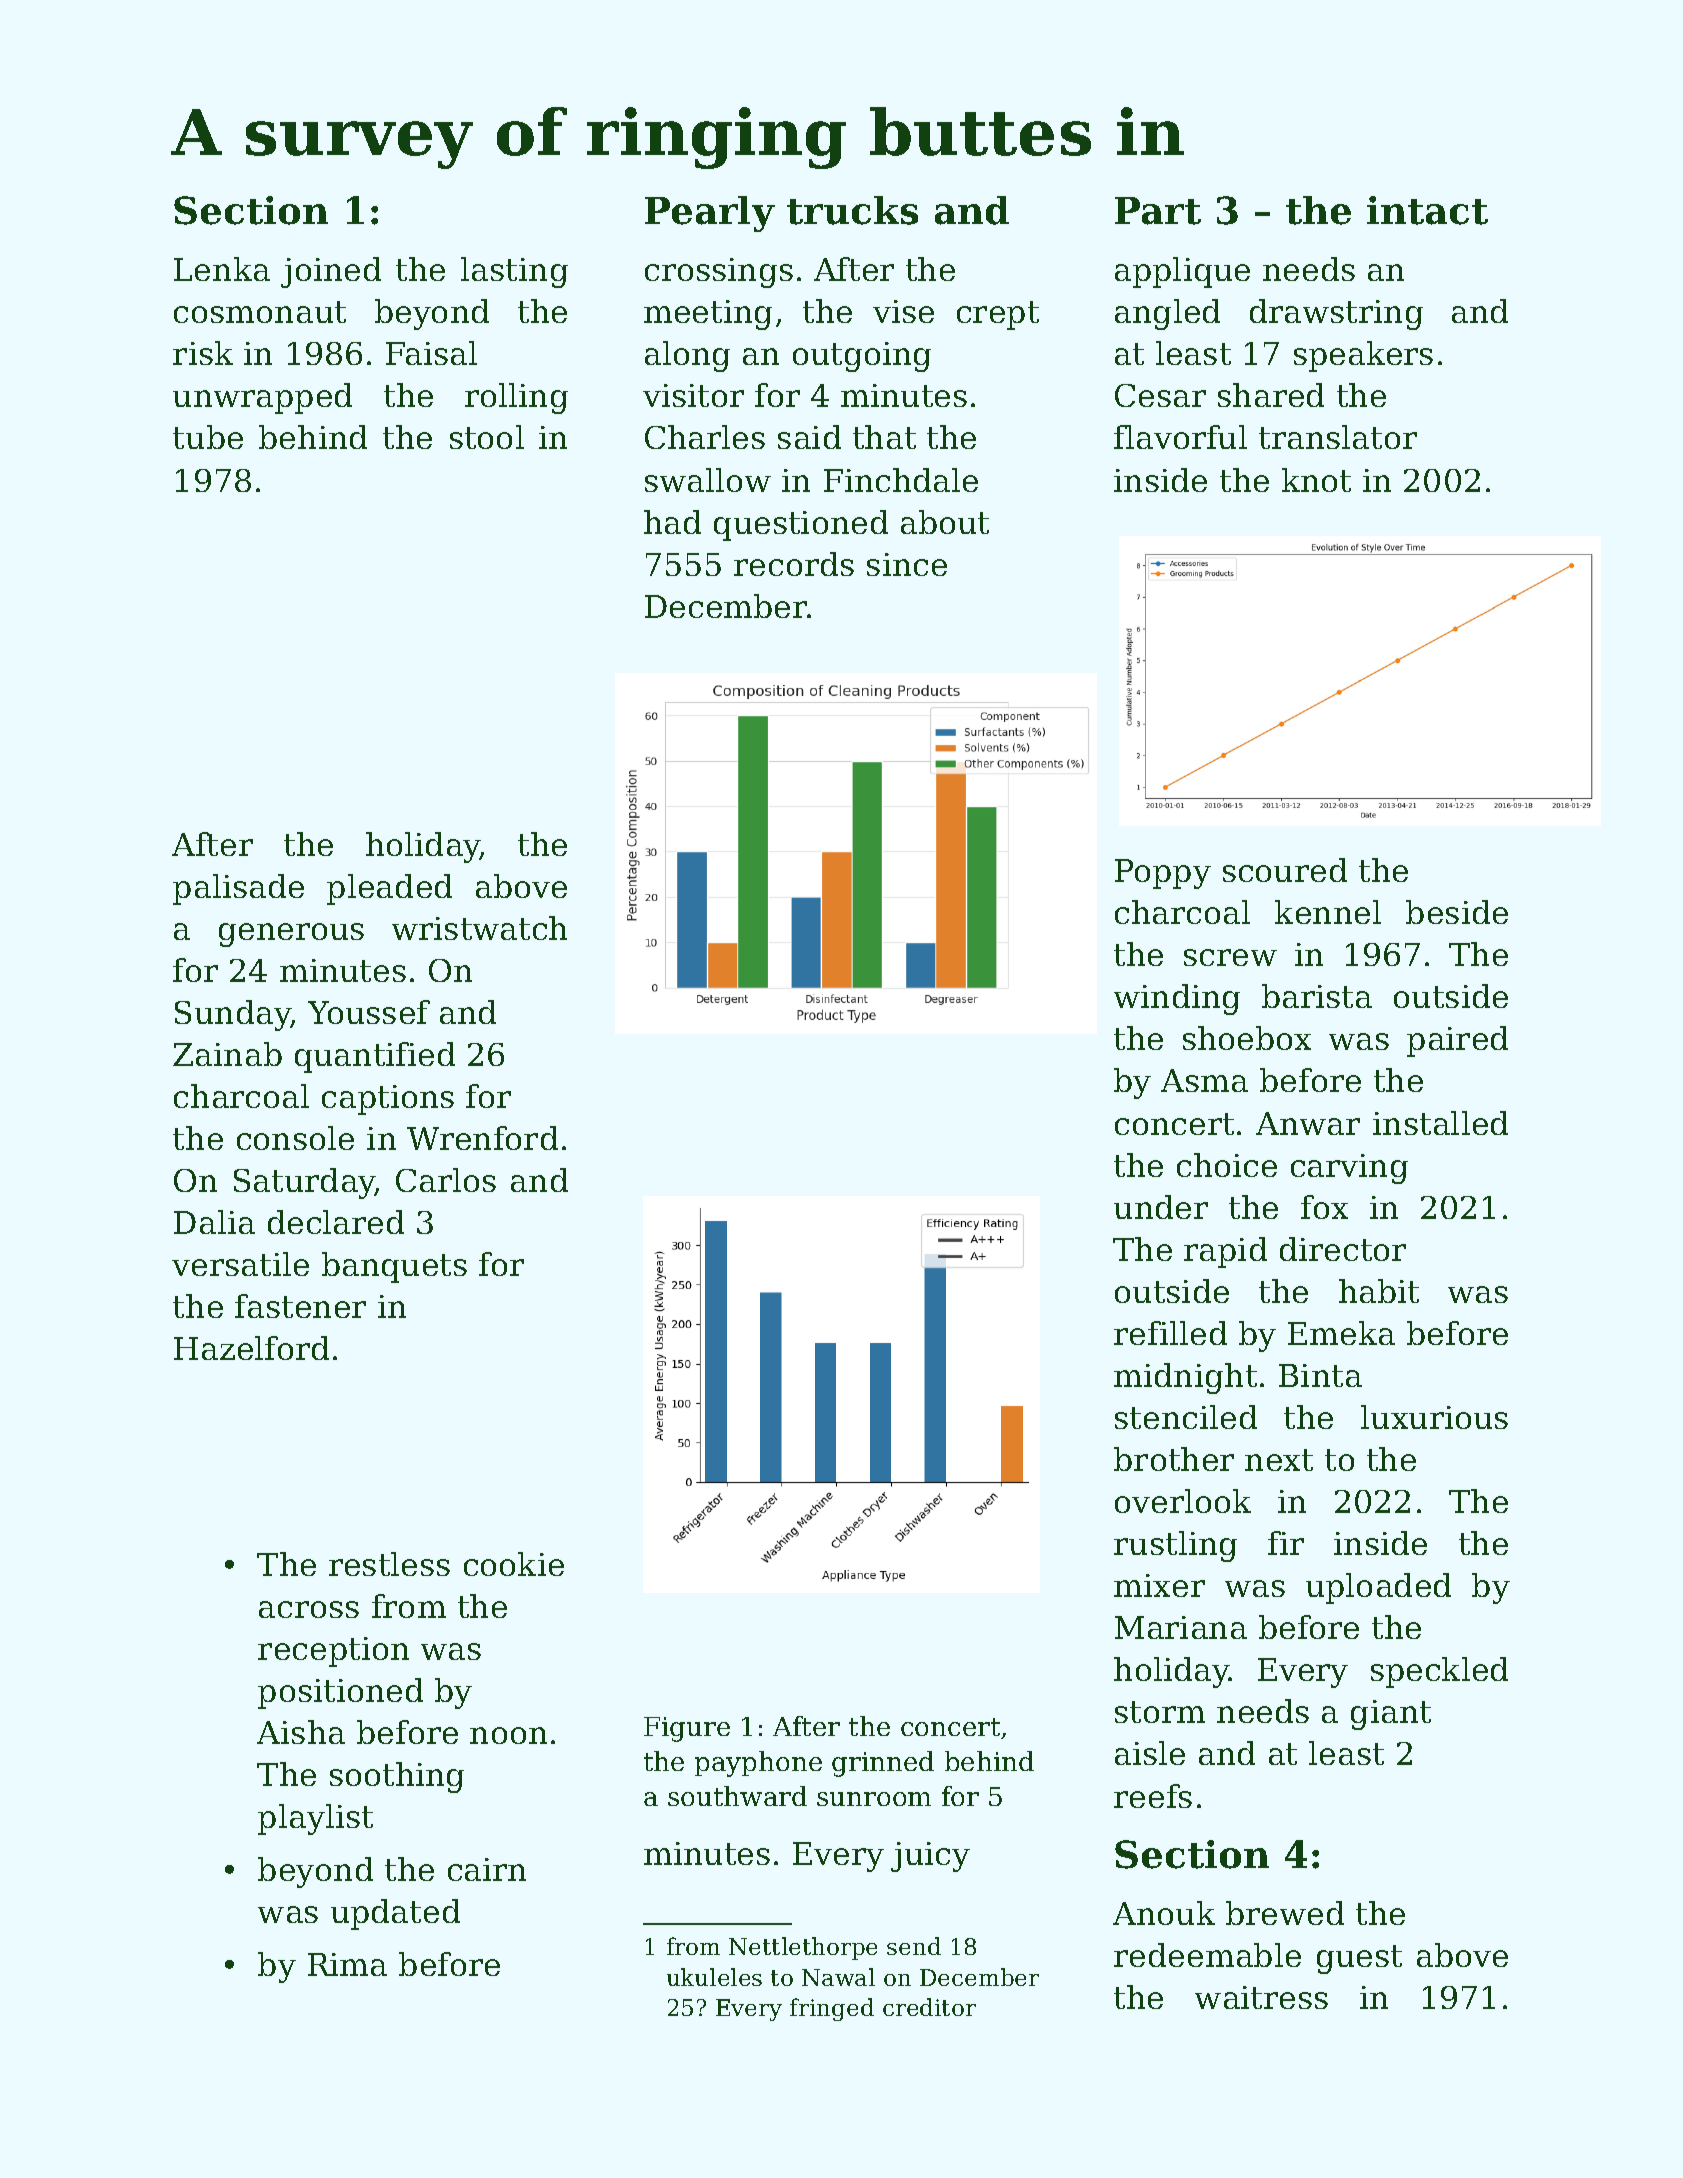 This screenshot has width=1683, height=2178. I want to click on quantified, so click(375, 1057).
